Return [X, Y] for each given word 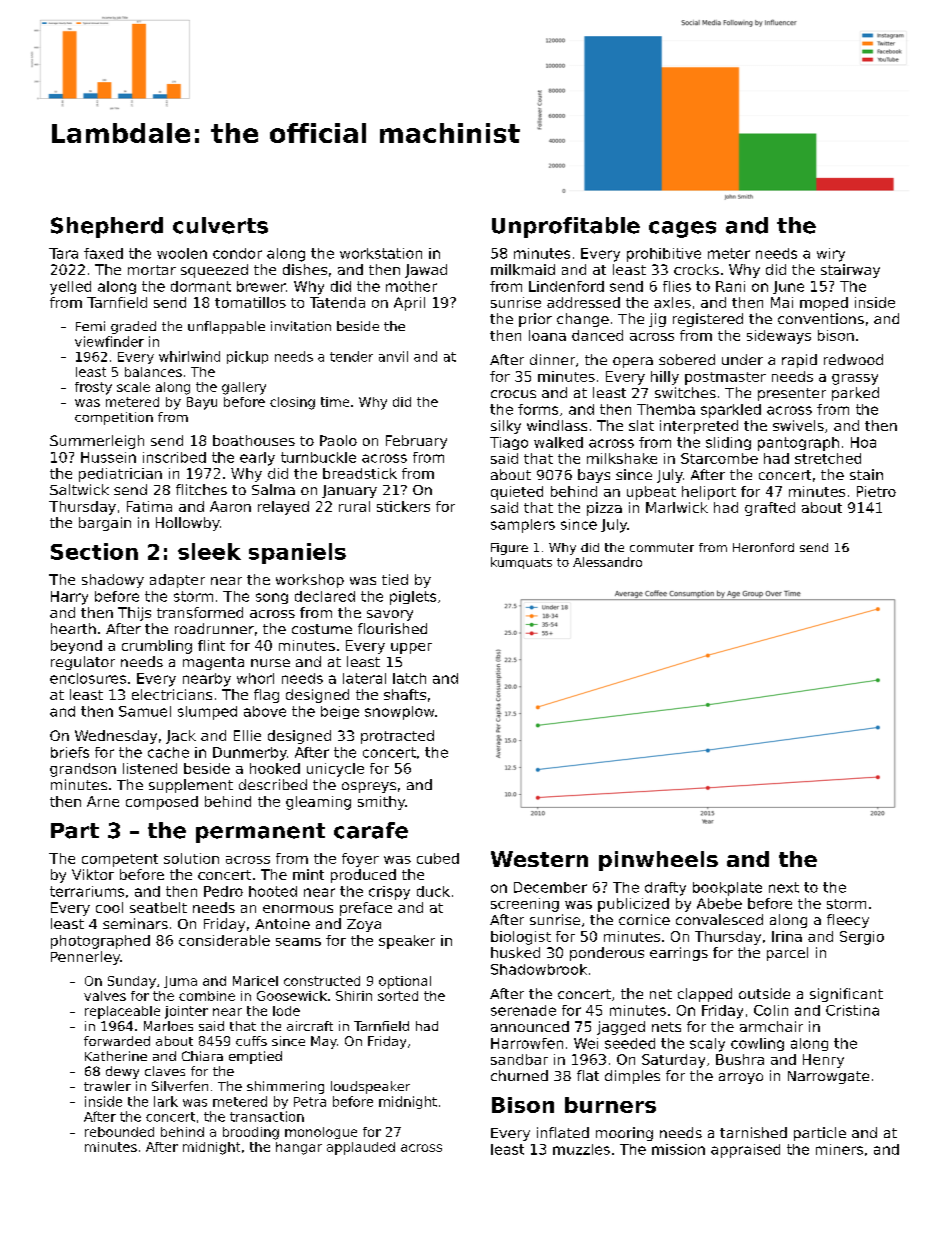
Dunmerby [250, 754]
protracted [397, 737]
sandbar [519, 1059]
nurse [270, 663]
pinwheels [658, 861]
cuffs [251, 1041]
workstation [381, 253]
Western [539, 859]
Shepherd [107, 227]
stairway [850, 271]
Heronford [763, 547]
